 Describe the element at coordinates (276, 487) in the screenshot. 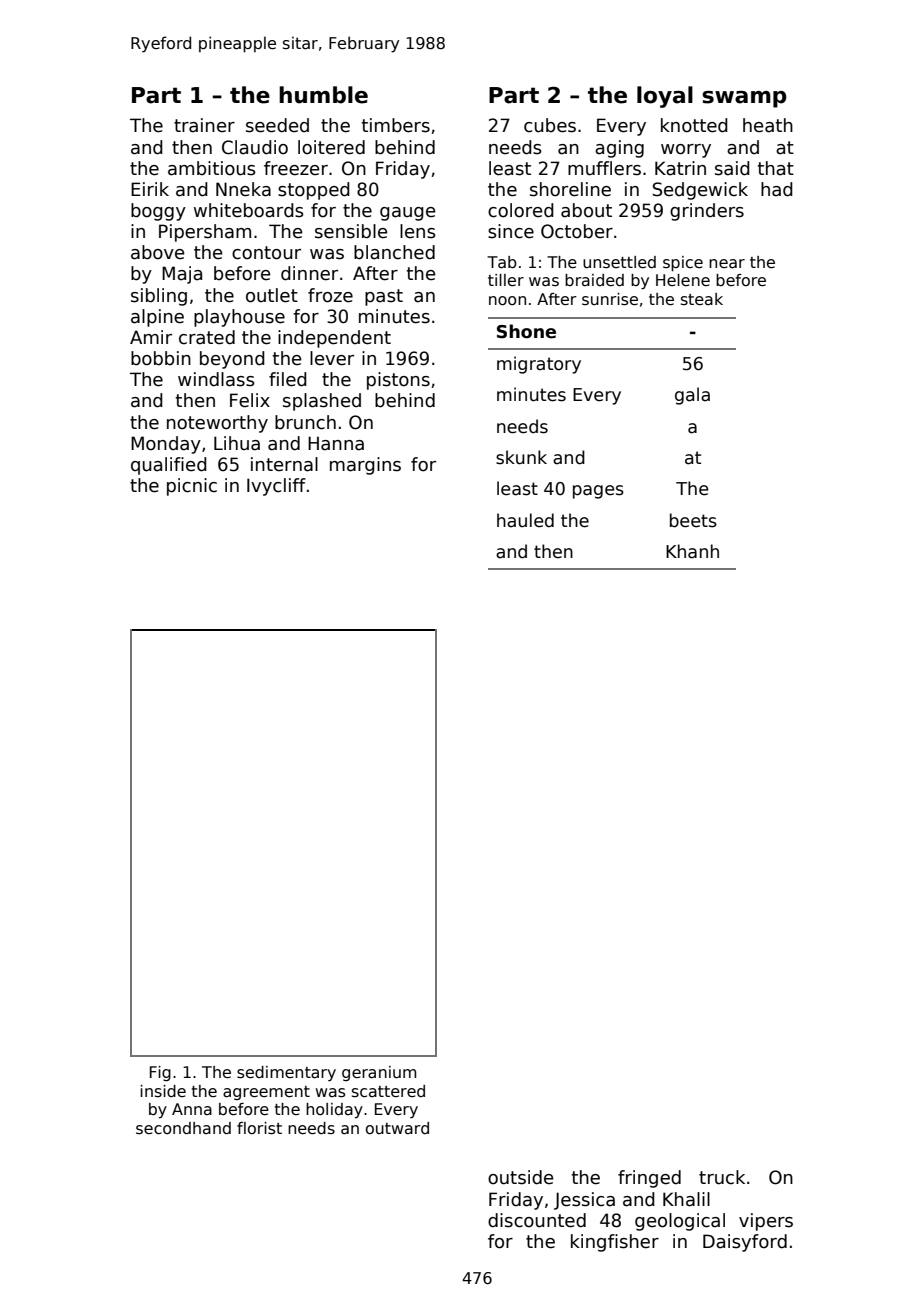

I see `Ivycliff` at that location.
